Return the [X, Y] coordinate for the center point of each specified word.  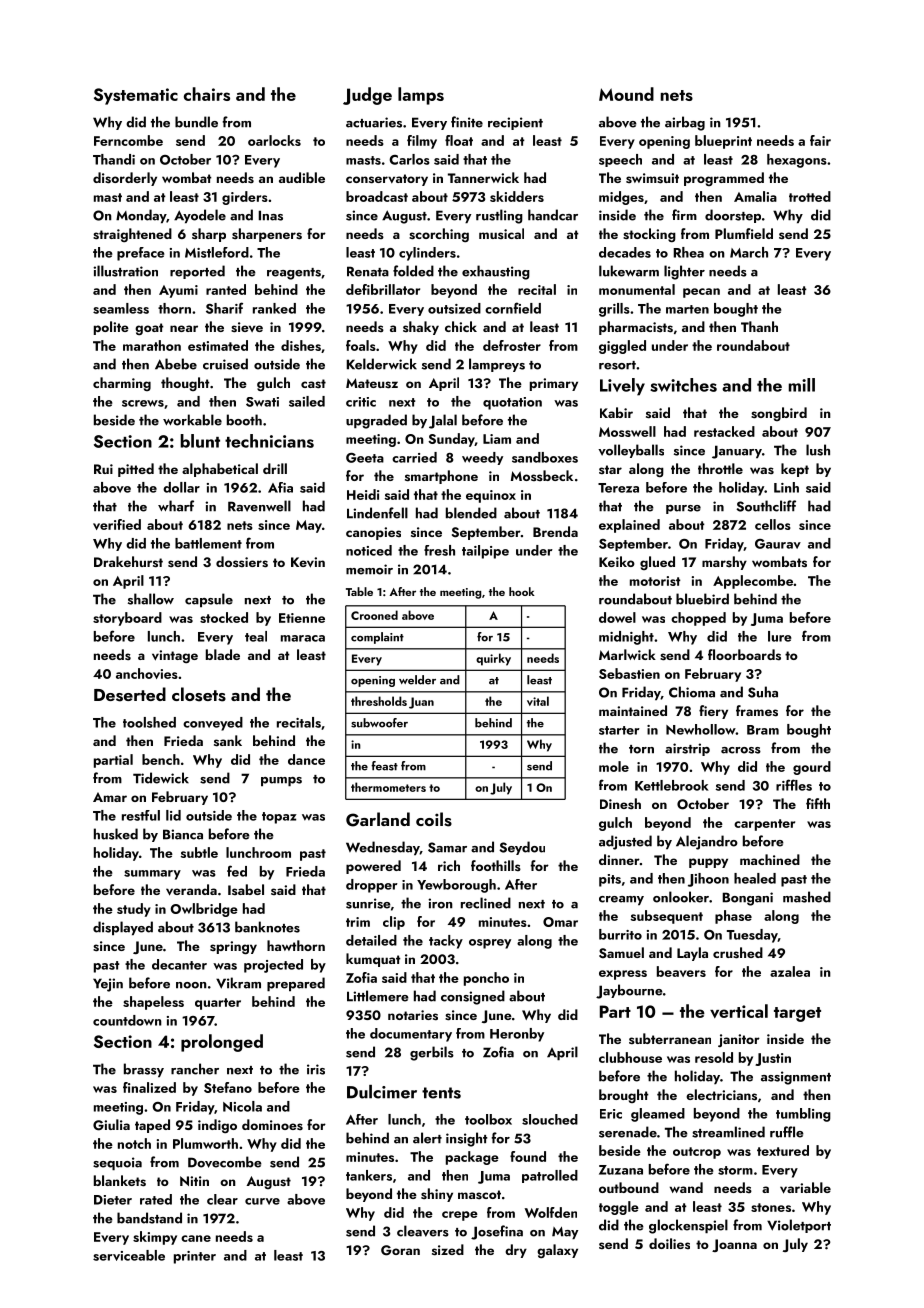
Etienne [302, 618]
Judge [367, 96]
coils [434, 819]
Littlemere [378, 996]
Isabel [246, 889]
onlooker [681, 897]
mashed [807, 897]
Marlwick [627, 654]
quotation [512, 403]
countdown [127, 1020]
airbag [685, 123]
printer [195, 1257]
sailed [307, 401]
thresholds [379, 701]
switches [683, 385]
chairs [207, 94]
